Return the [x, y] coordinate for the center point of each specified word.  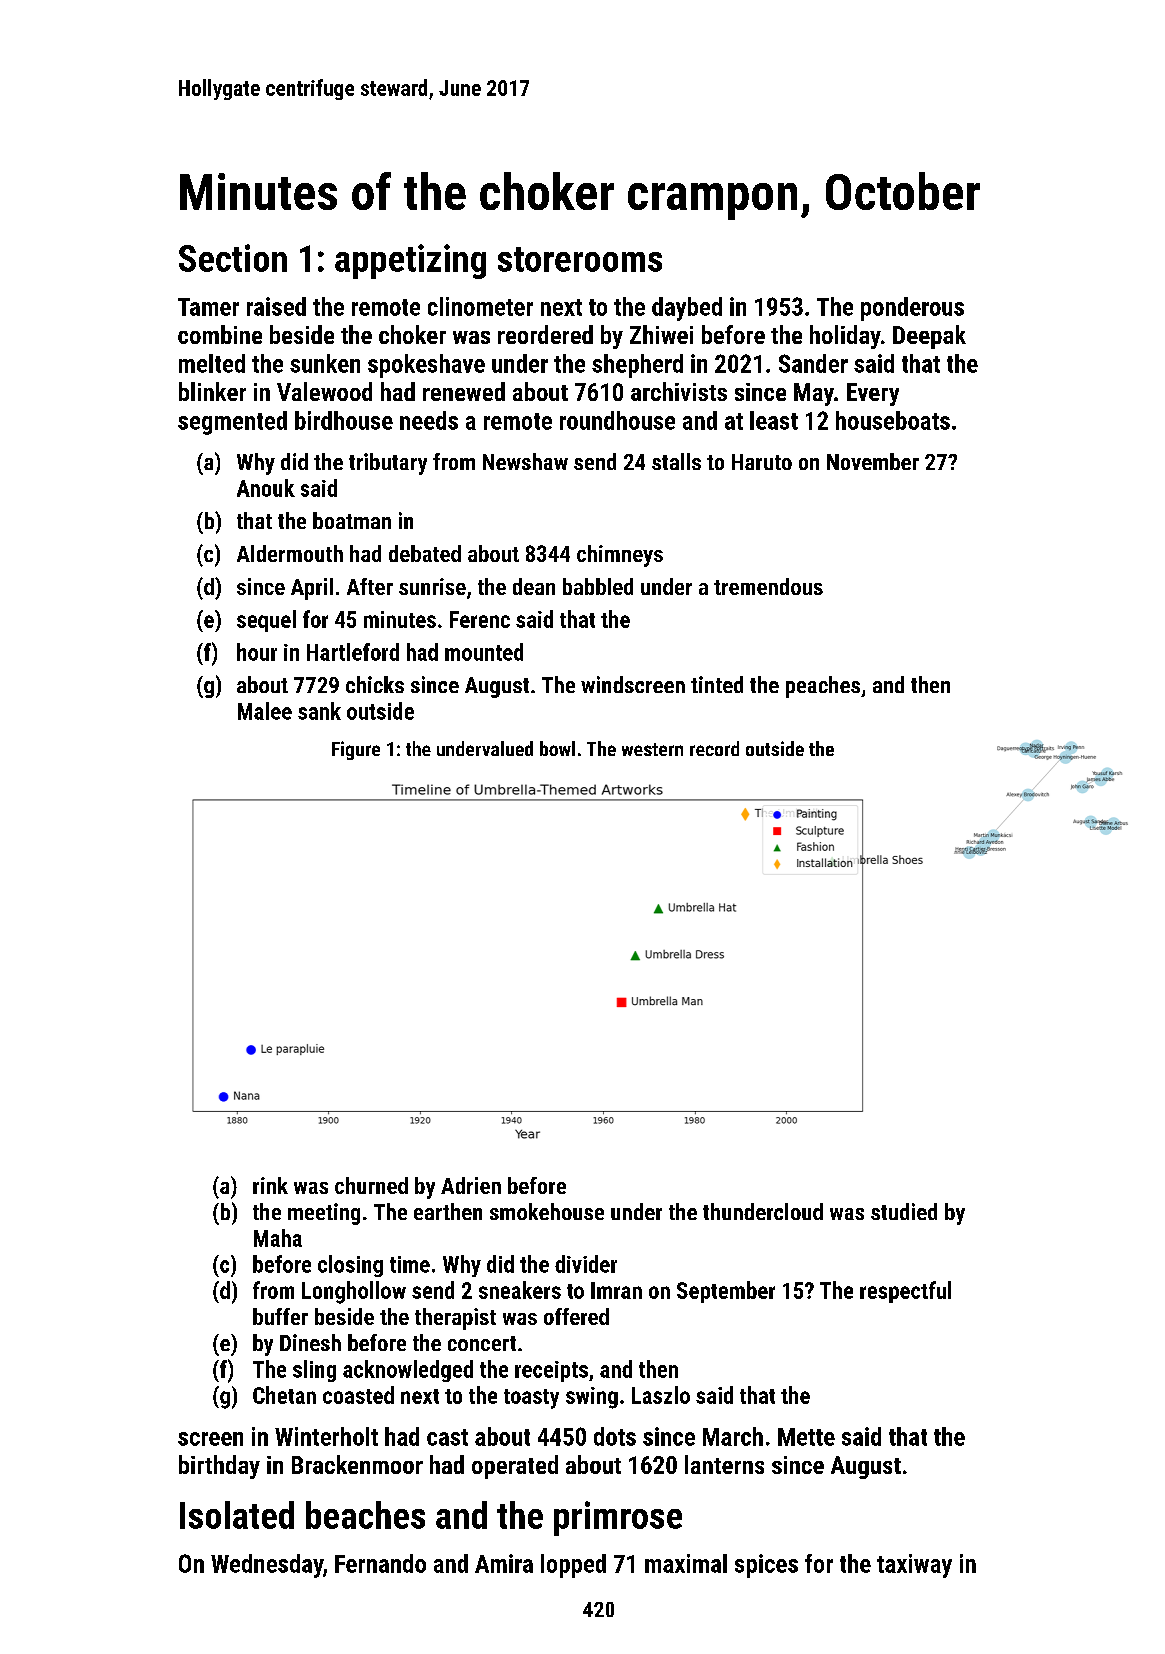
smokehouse [547, 1211]
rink [270, 1185]
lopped [573, 1566]
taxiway [914, 1566]
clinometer [480, 306]
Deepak [929, 337]
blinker [212, 391]
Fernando [380, 1563]
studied [904, 1211]
